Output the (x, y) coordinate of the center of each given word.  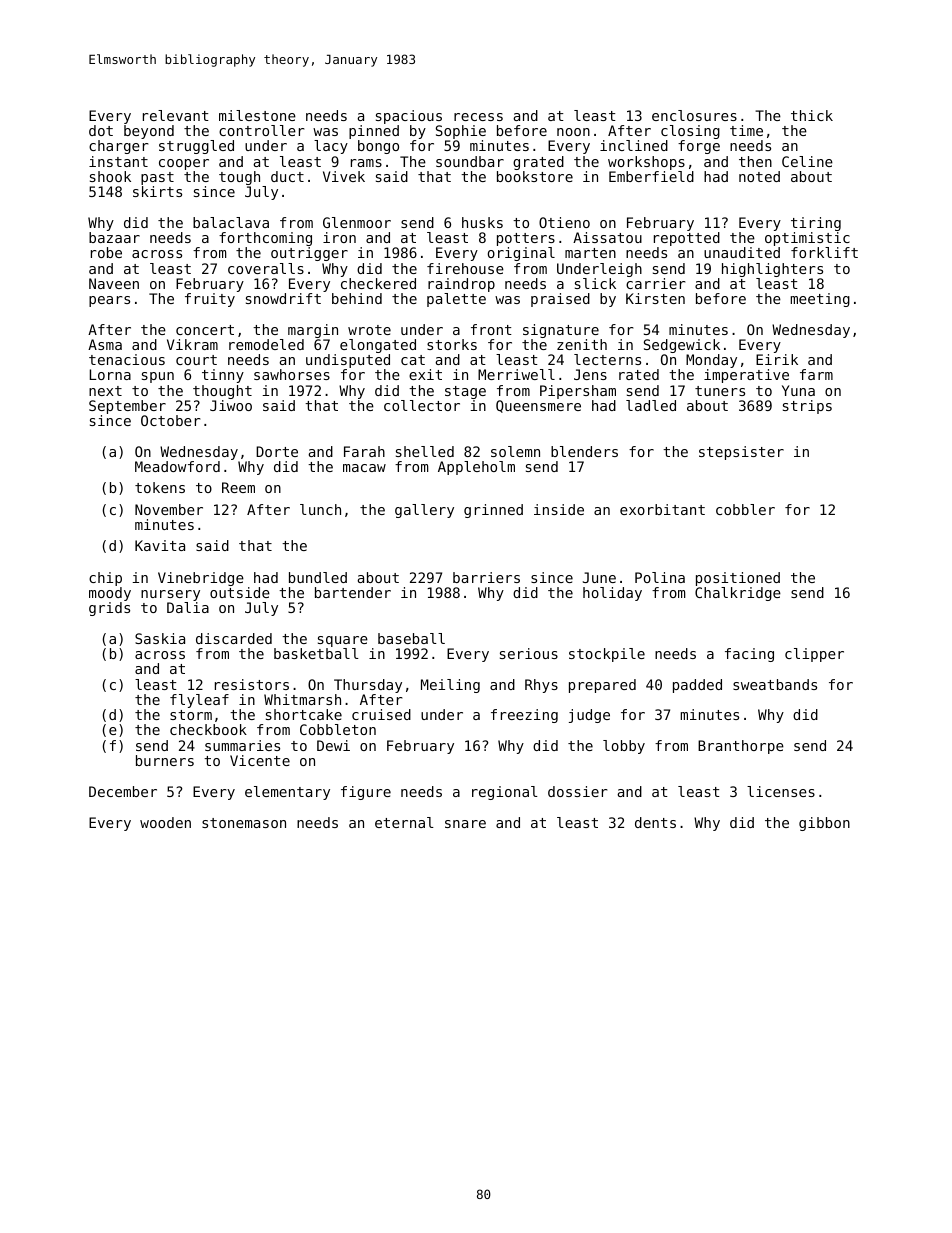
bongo (378, 147)
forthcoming (265, 239)
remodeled (266, 344)
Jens (590, 374)
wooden (165, 822)
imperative (746, 376)
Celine (807, 161)
